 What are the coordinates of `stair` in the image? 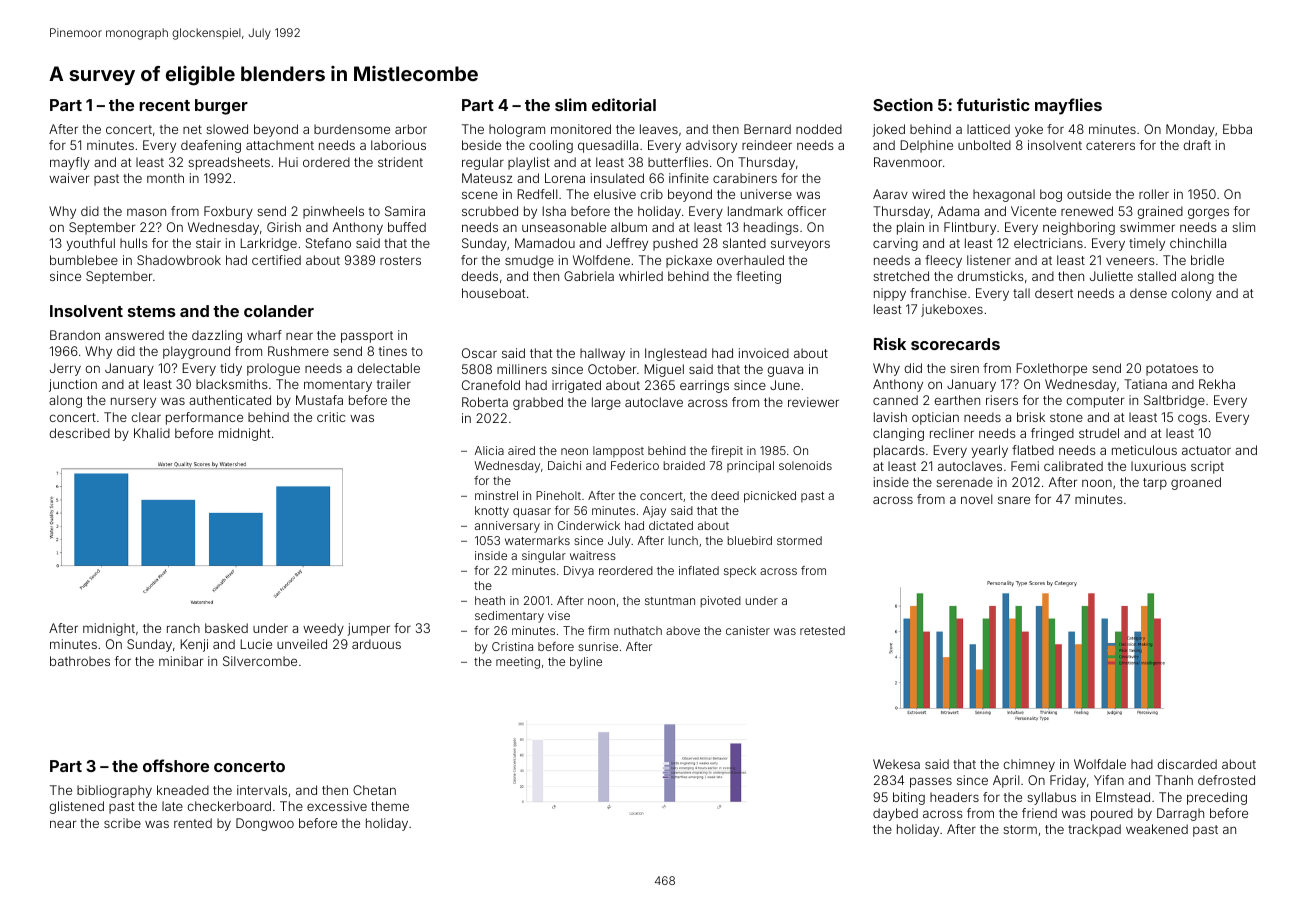 It's located at (208, 243).
